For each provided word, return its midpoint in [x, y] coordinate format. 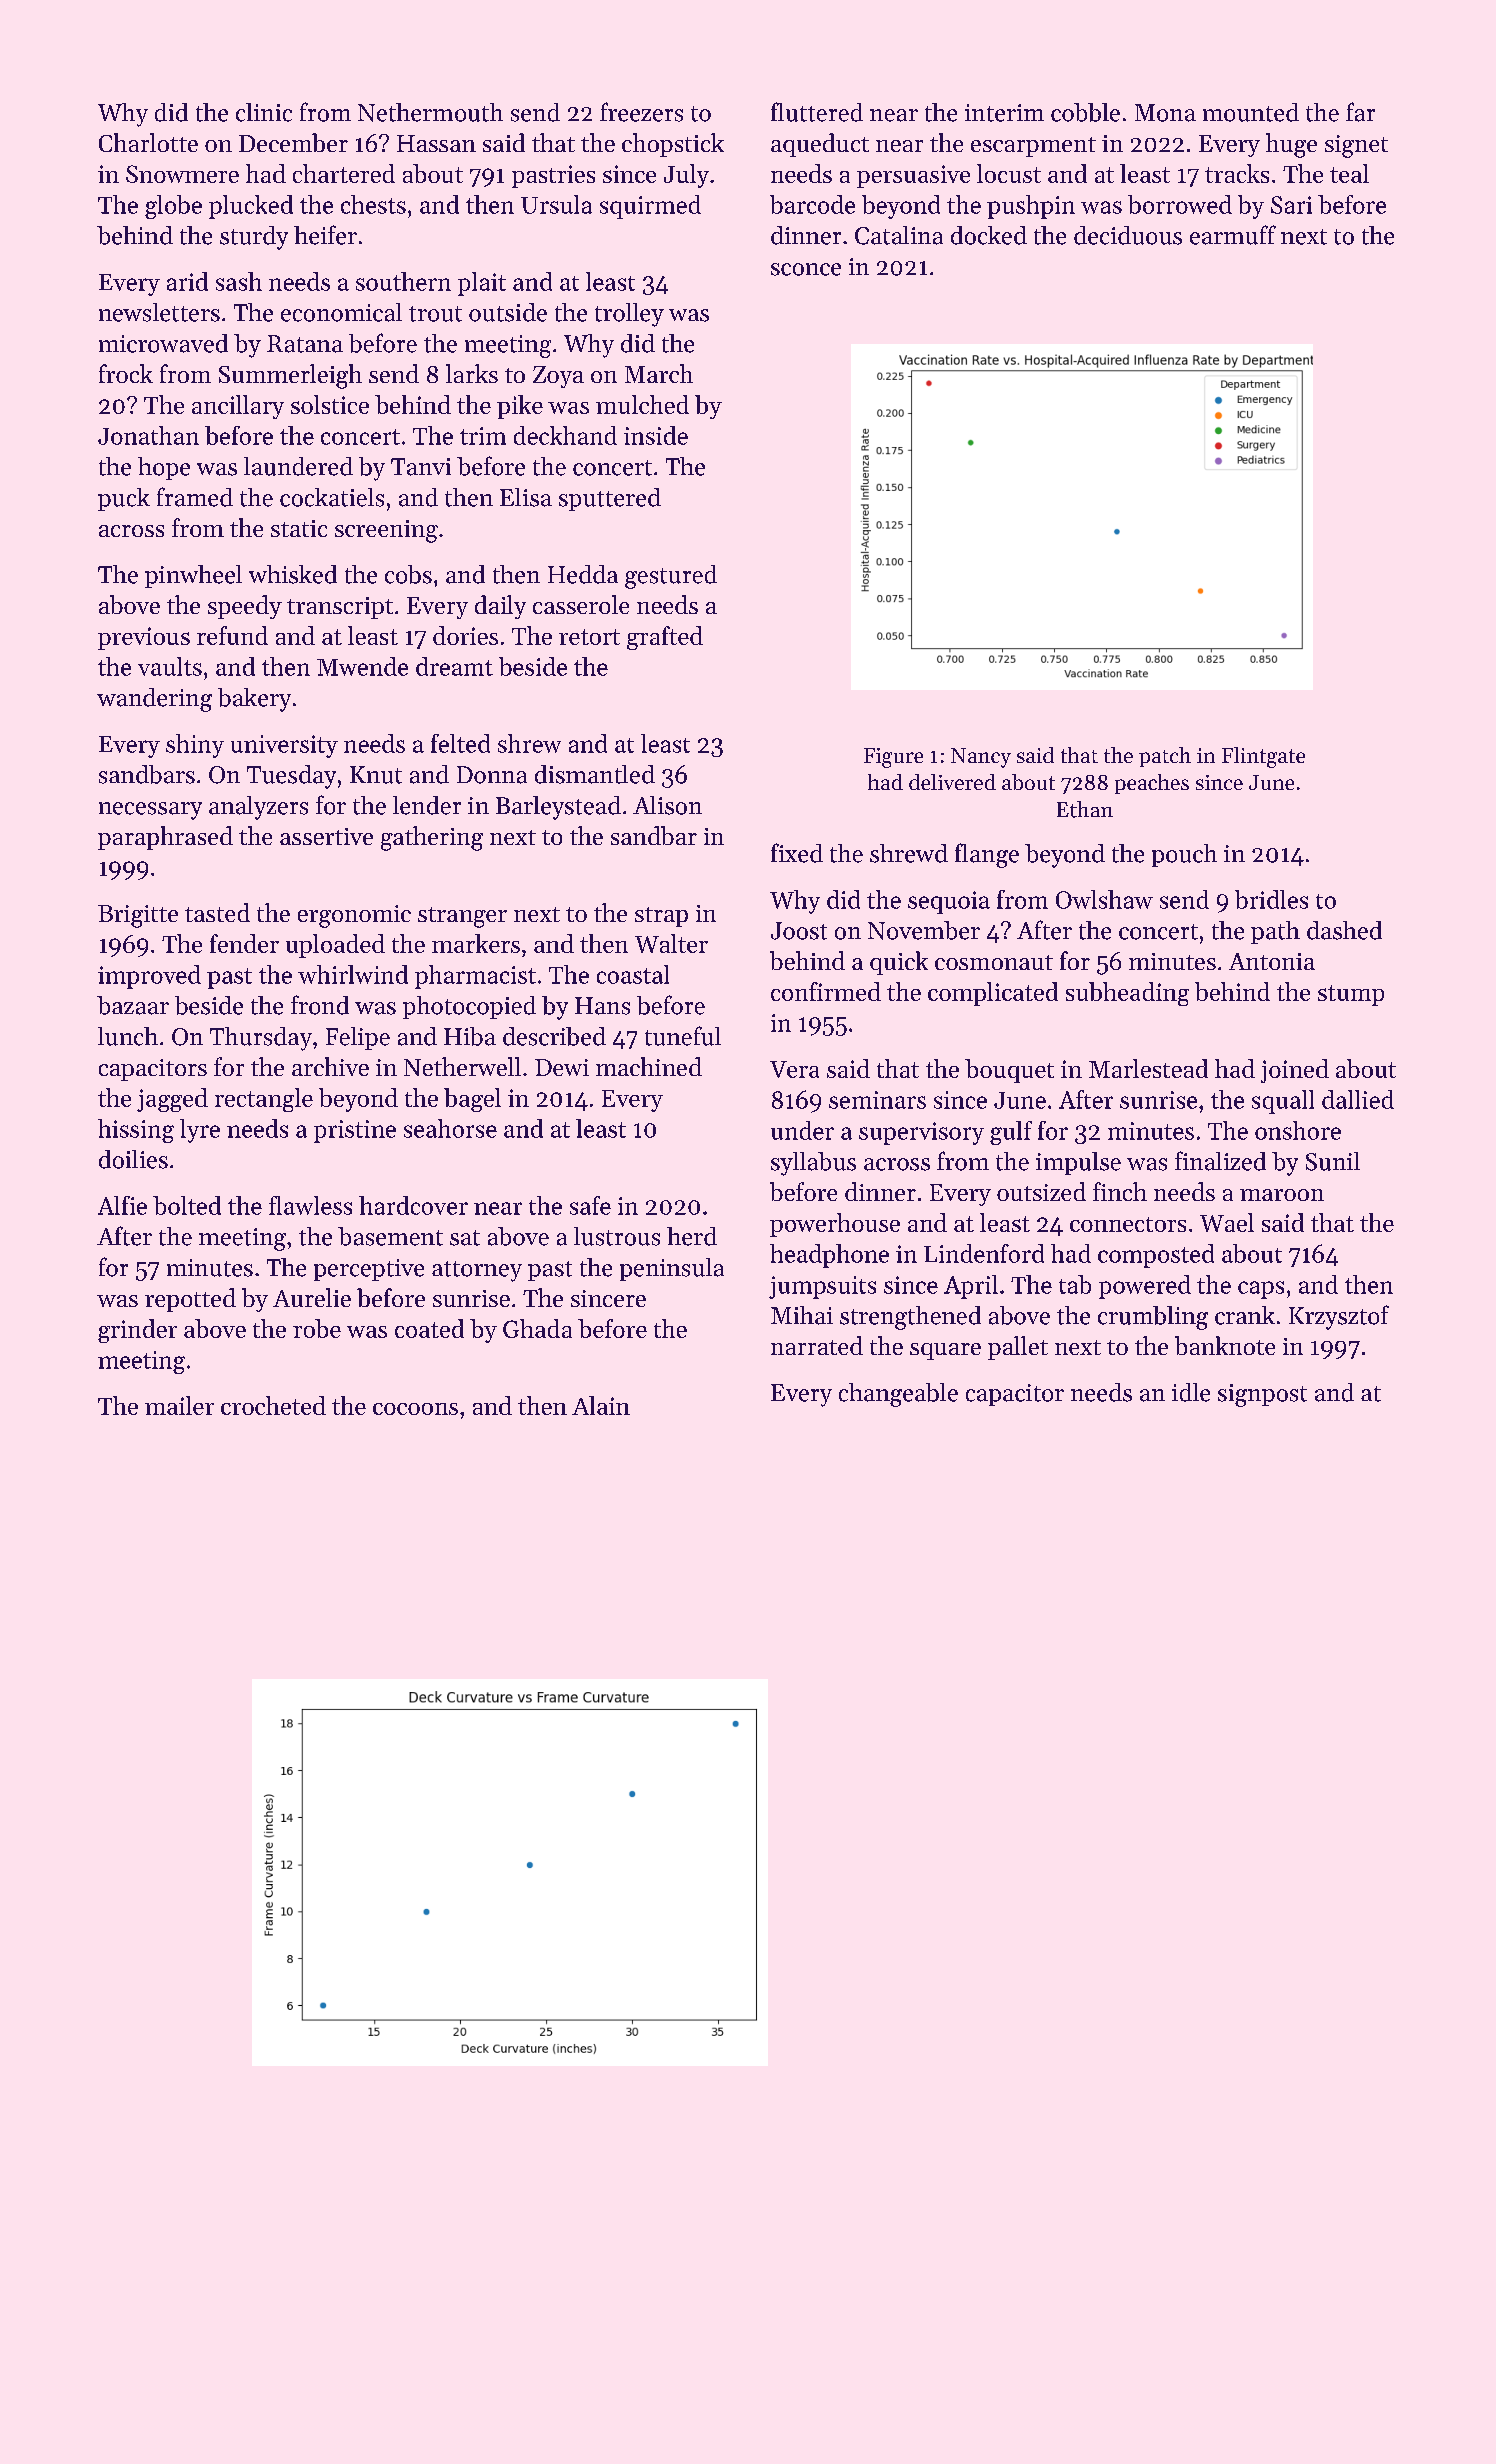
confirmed [826, 991]
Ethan [1085, 809]
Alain [601, 1405]
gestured [671, 577]
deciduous [1128, 235]
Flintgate [1263, 757]
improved [149, 977]
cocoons [415, 1409]
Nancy [981, 758]
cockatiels [332, 497]
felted [460, 743]
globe [173, 207]
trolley [629, 315]
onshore [1298, 1130]
